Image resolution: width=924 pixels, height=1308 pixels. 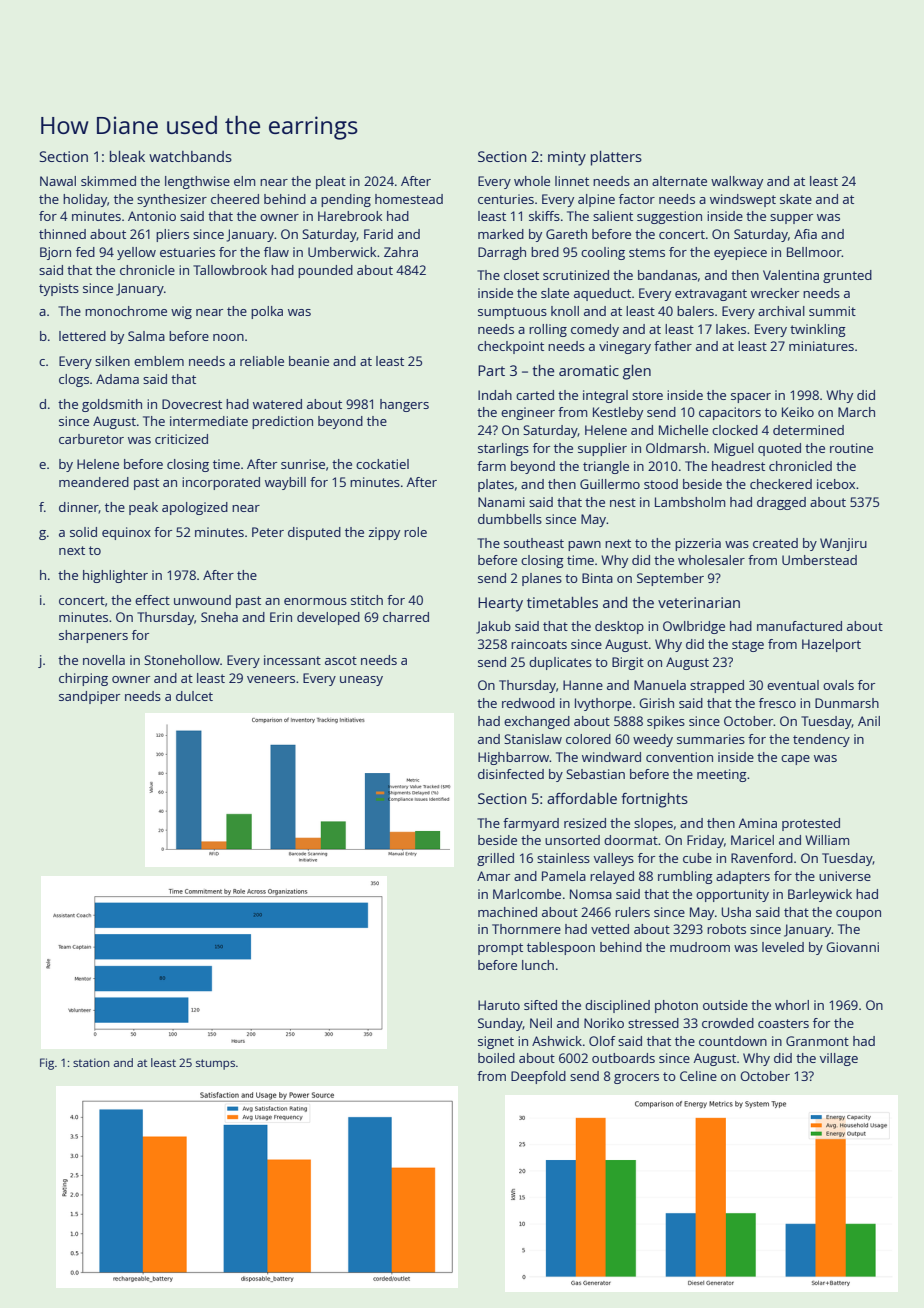 What do you see at coordinates (503, 449) in the document?
I see `starlings` at bounding box center [503, 449].
